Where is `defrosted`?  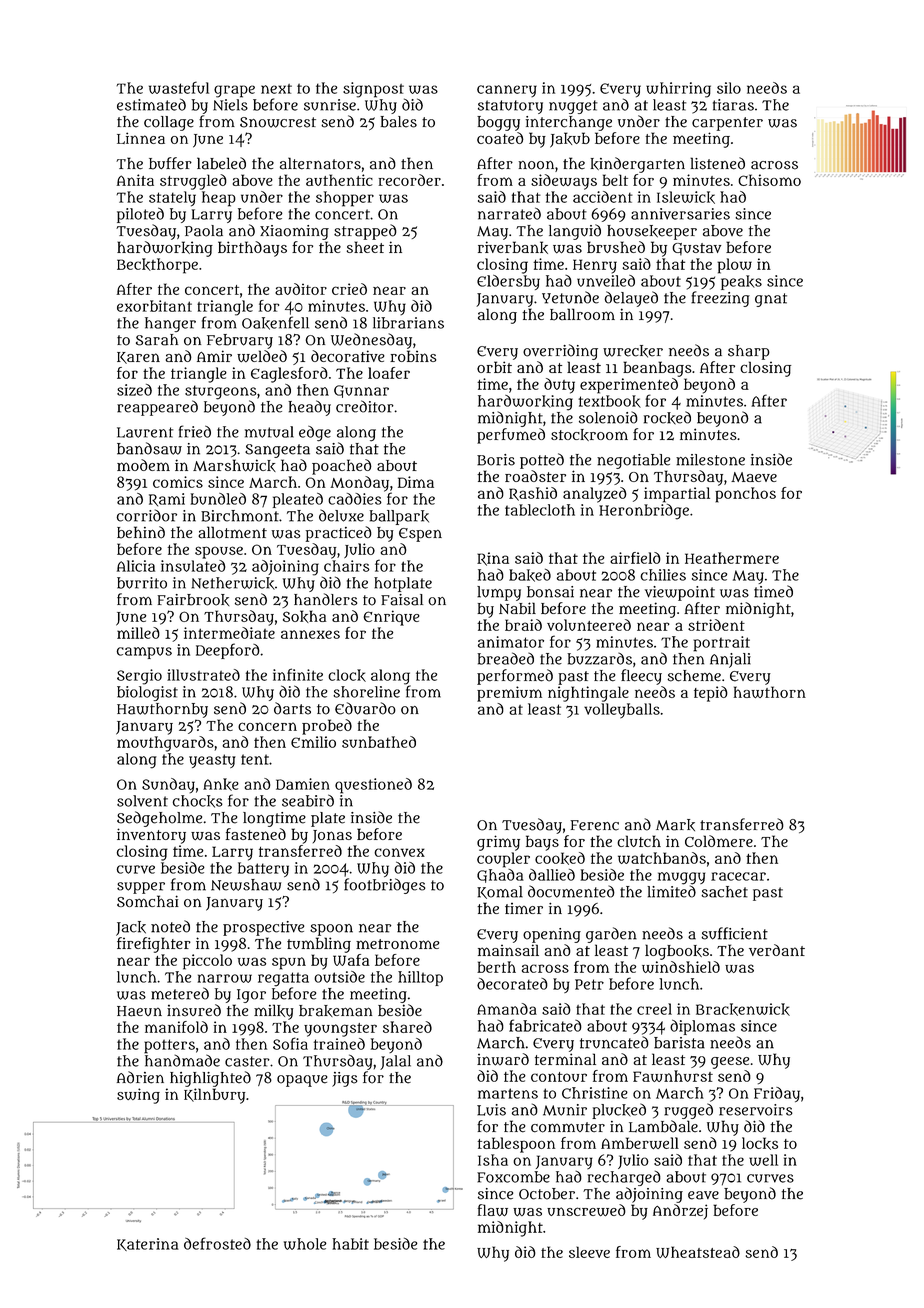 defrosted is located at coordinates (217, 1243).
